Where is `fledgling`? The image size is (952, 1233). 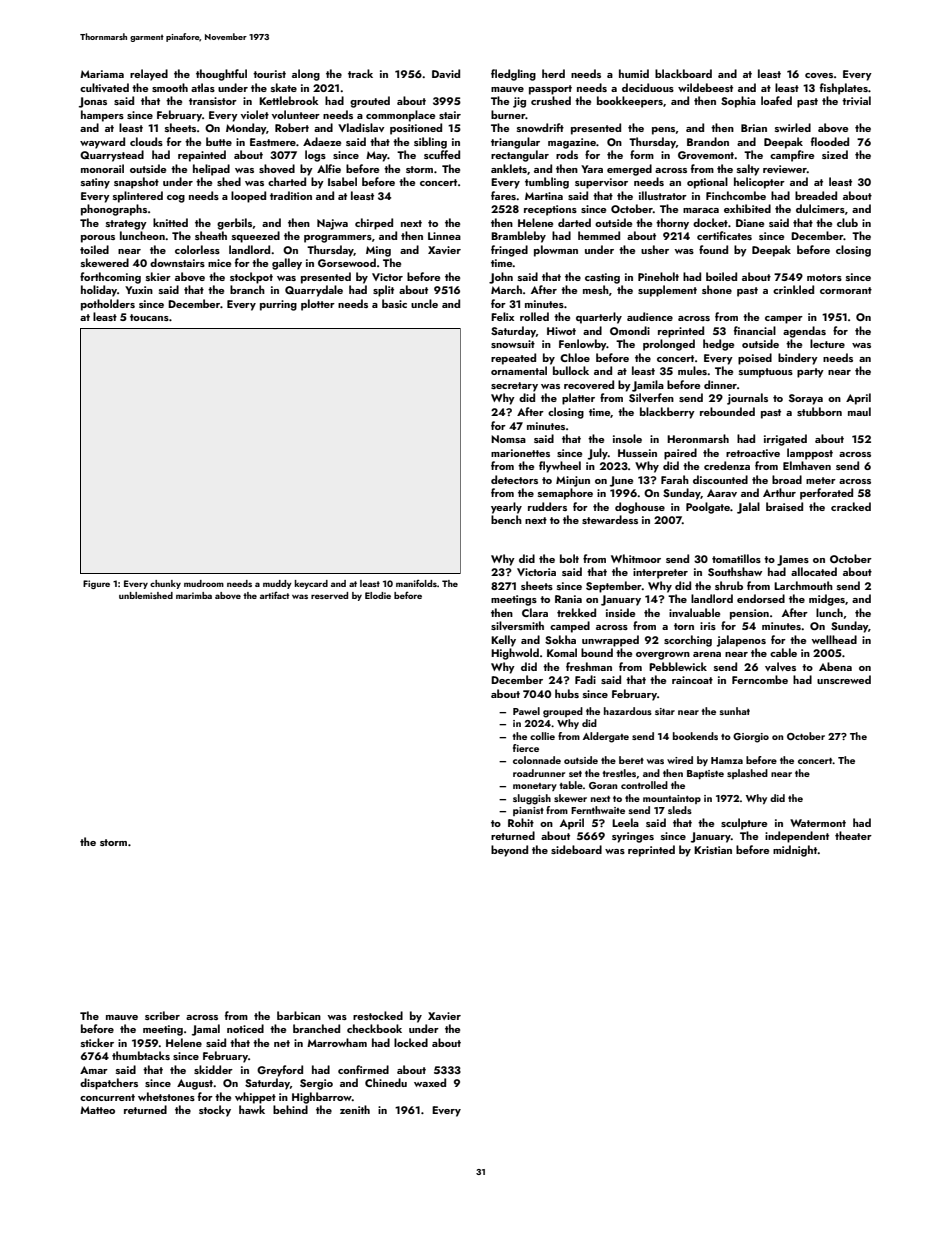
fledgling is located at coordinates (513, 75).
